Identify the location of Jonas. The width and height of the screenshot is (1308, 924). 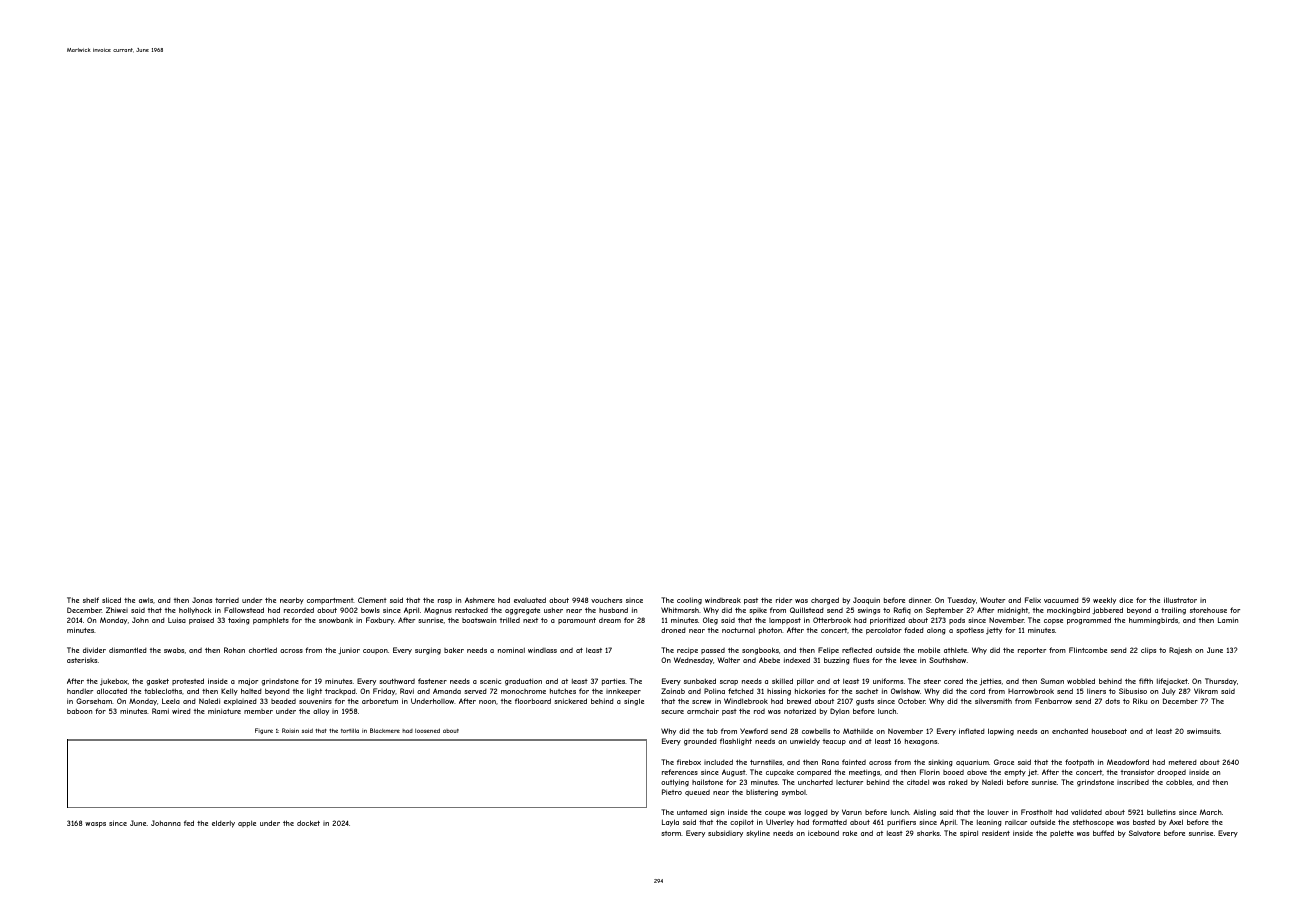
(202, 600).
